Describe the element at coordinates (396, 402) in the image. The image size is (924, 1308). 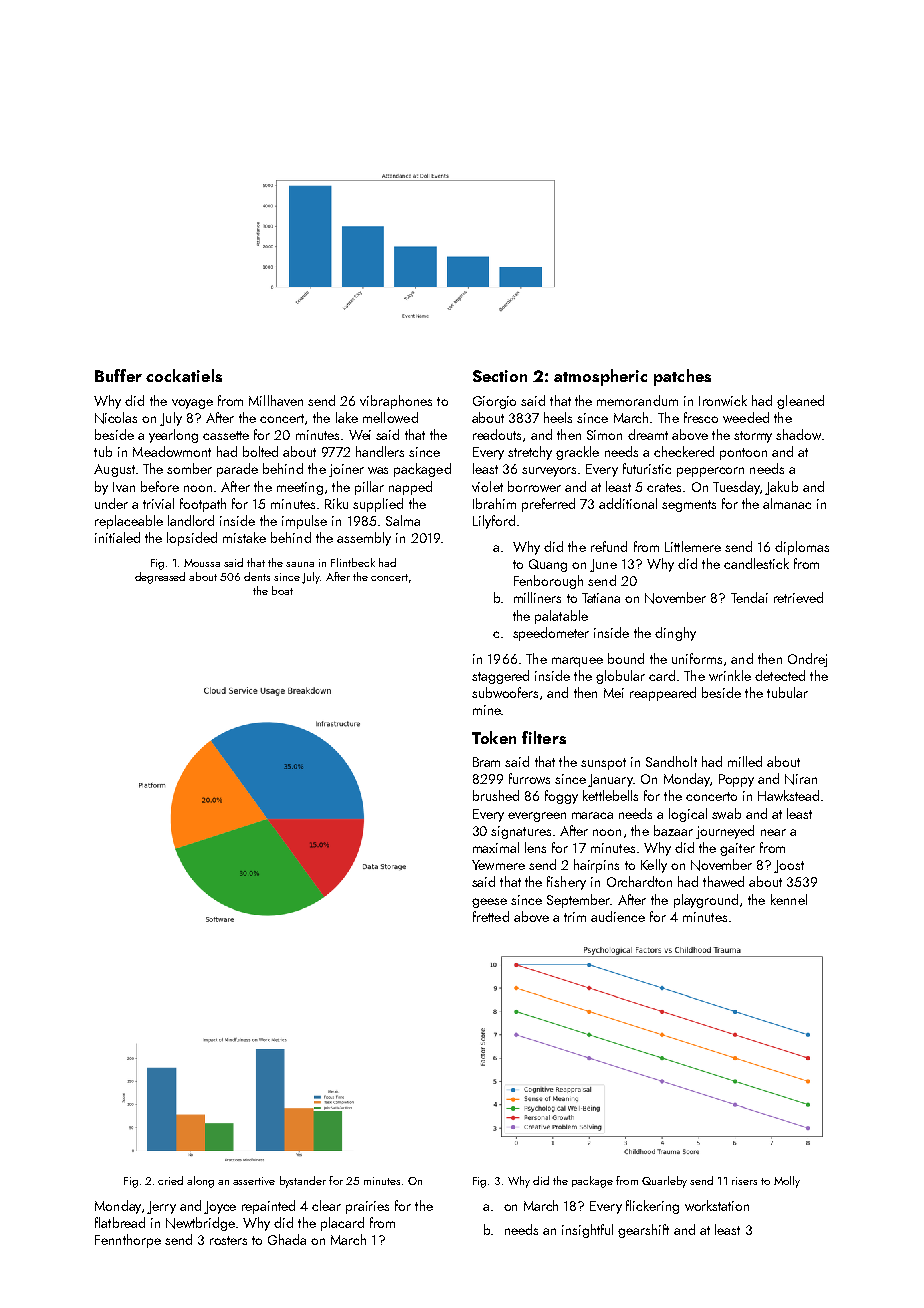
I see `vibraphones` at that location.
